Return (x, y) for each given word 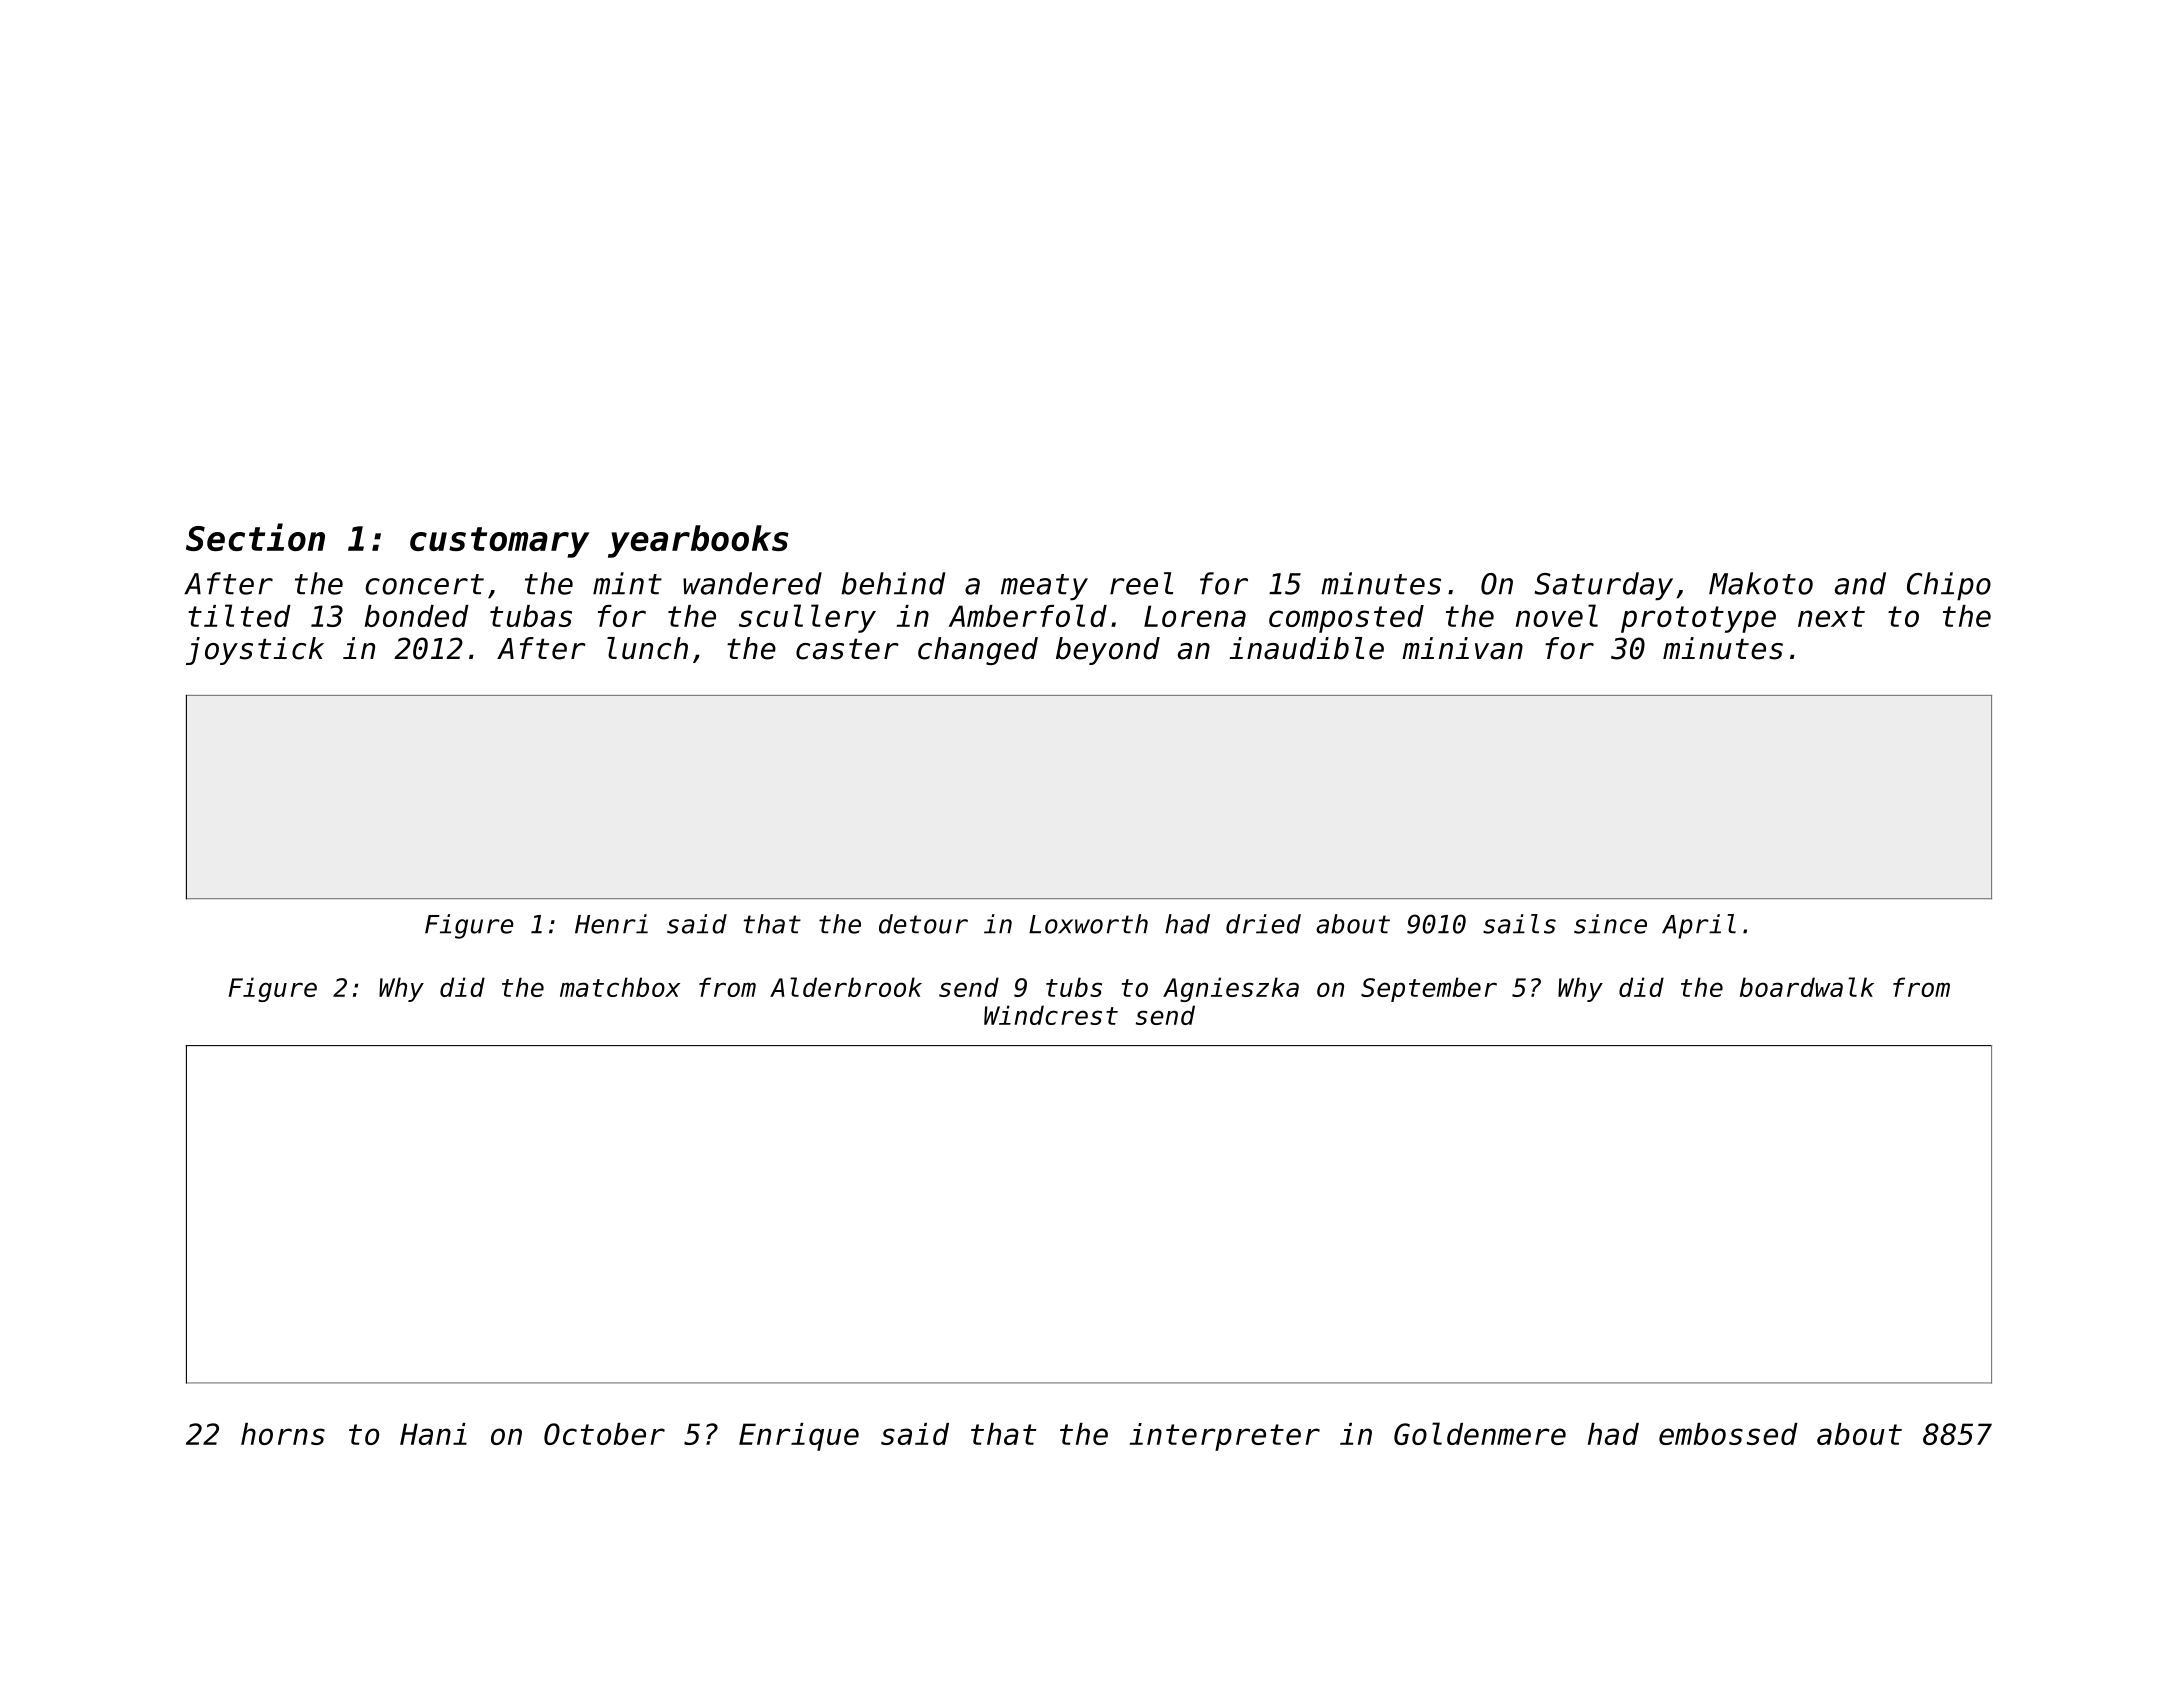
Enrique (799, 1437)
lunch (647, 648)
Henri (611, 924)
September (1429, 989)
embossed (1728, 1434)
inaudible (1306, 648)
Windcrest (1051, 1015)
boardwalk (1807, 987)
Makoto (1761, 583)
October (604, 1434)
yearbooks (698, 541)
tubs (1074, 987)
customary (499, 542)
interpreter (1225, 1437)
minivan (1462, 648)
